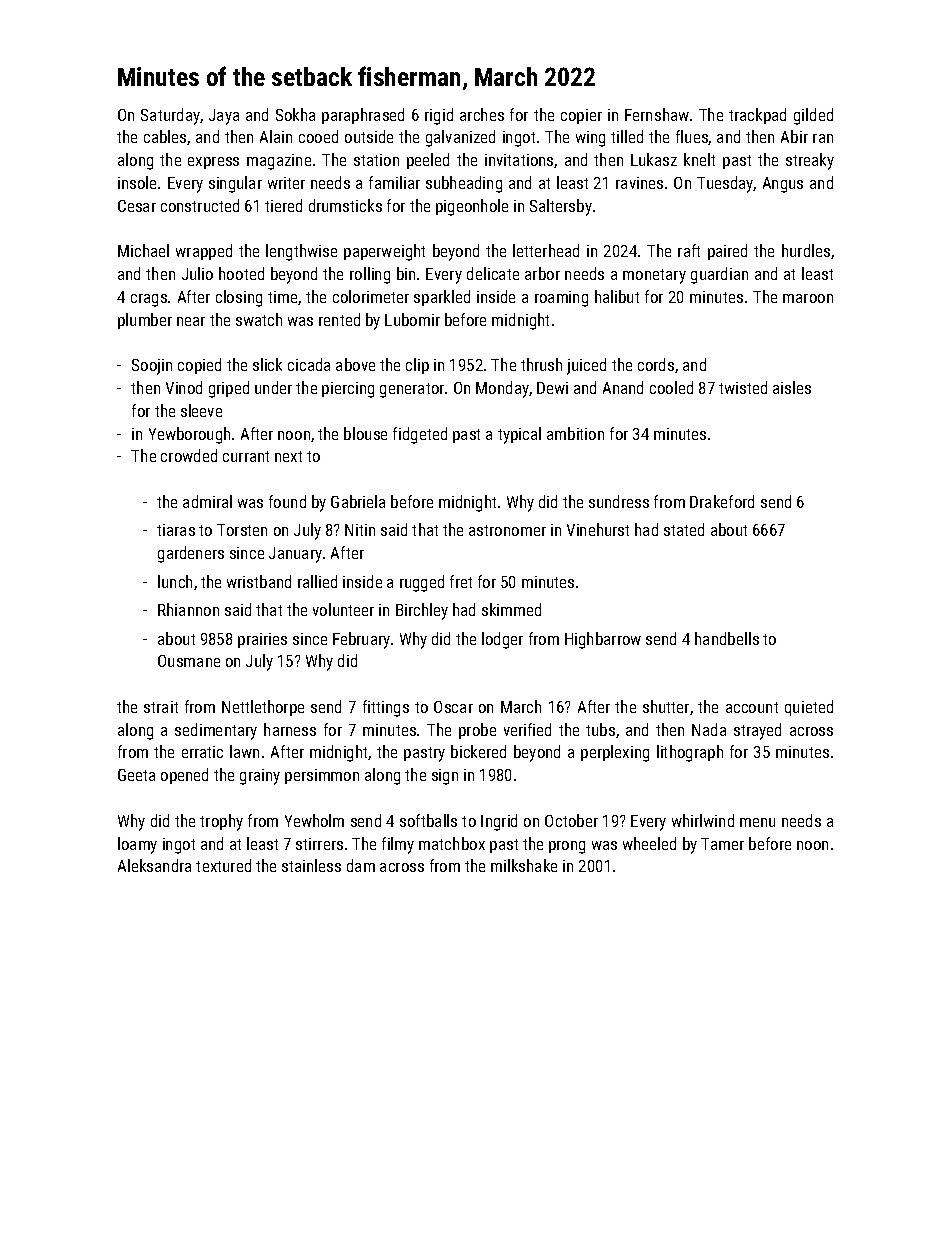  I want to click on roaming, so click(561, 299).
